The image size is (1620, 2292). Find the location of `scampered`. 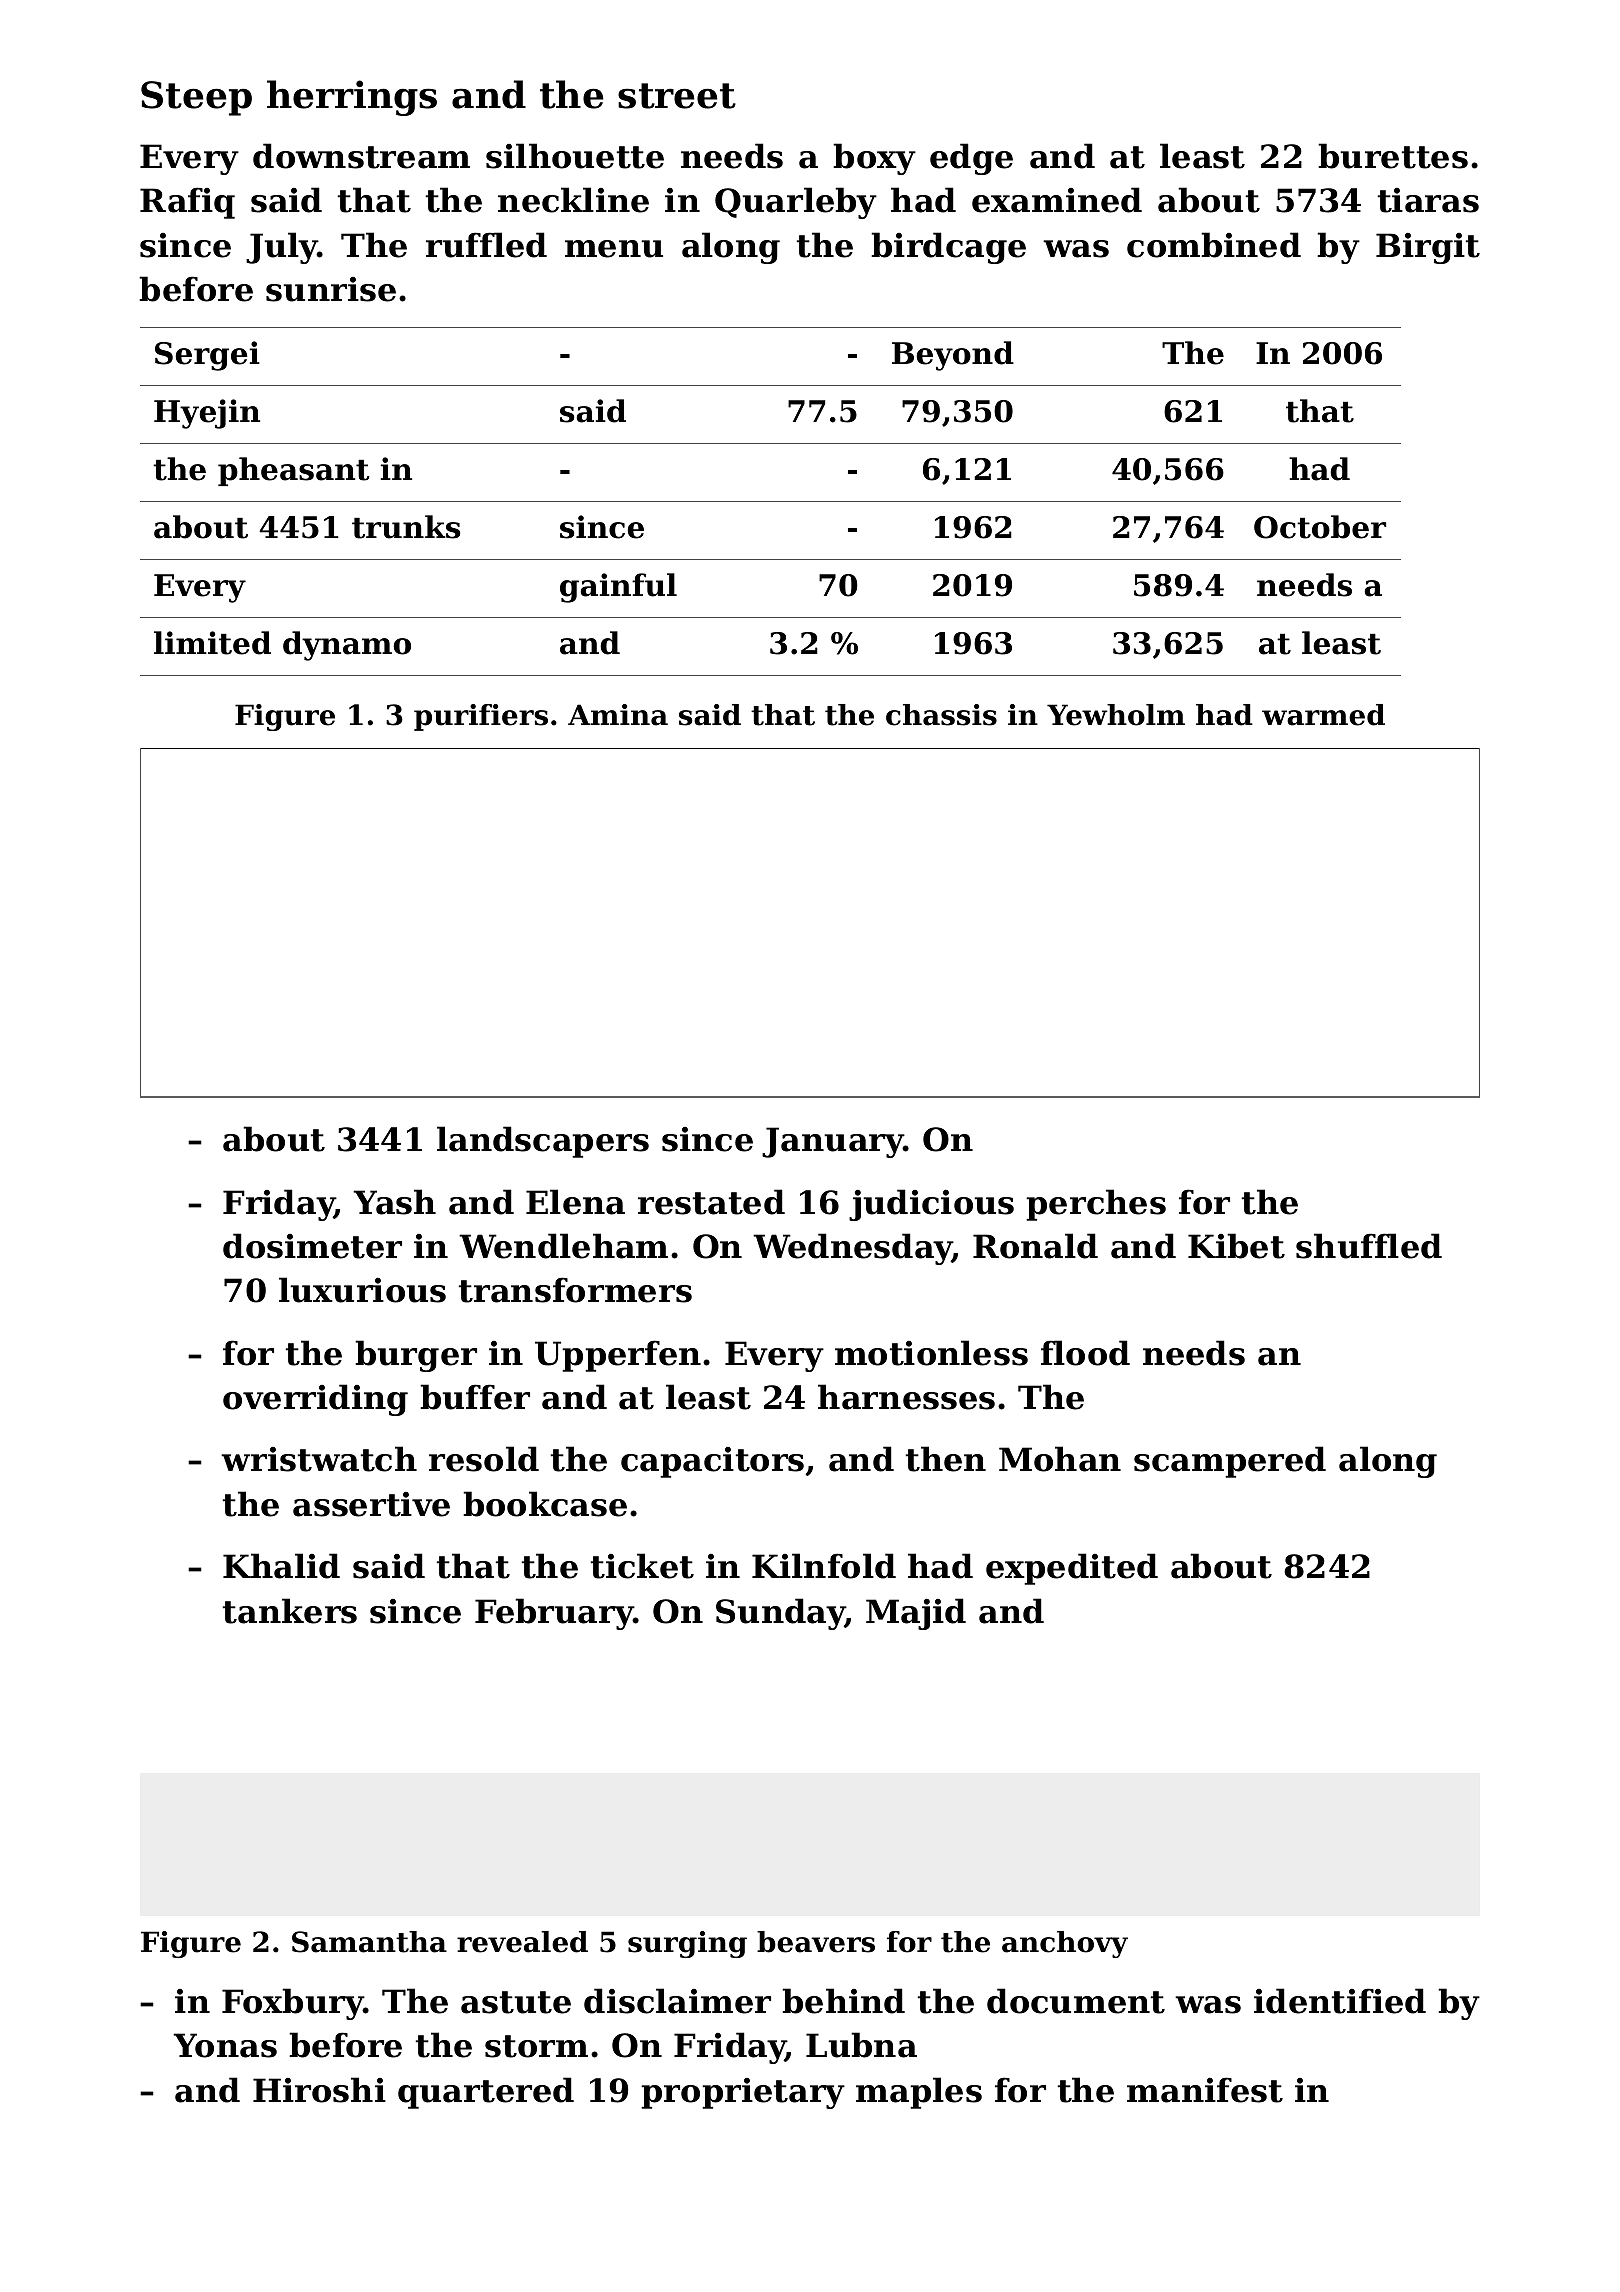

scampered is located at coordinates (1230, 1462).
